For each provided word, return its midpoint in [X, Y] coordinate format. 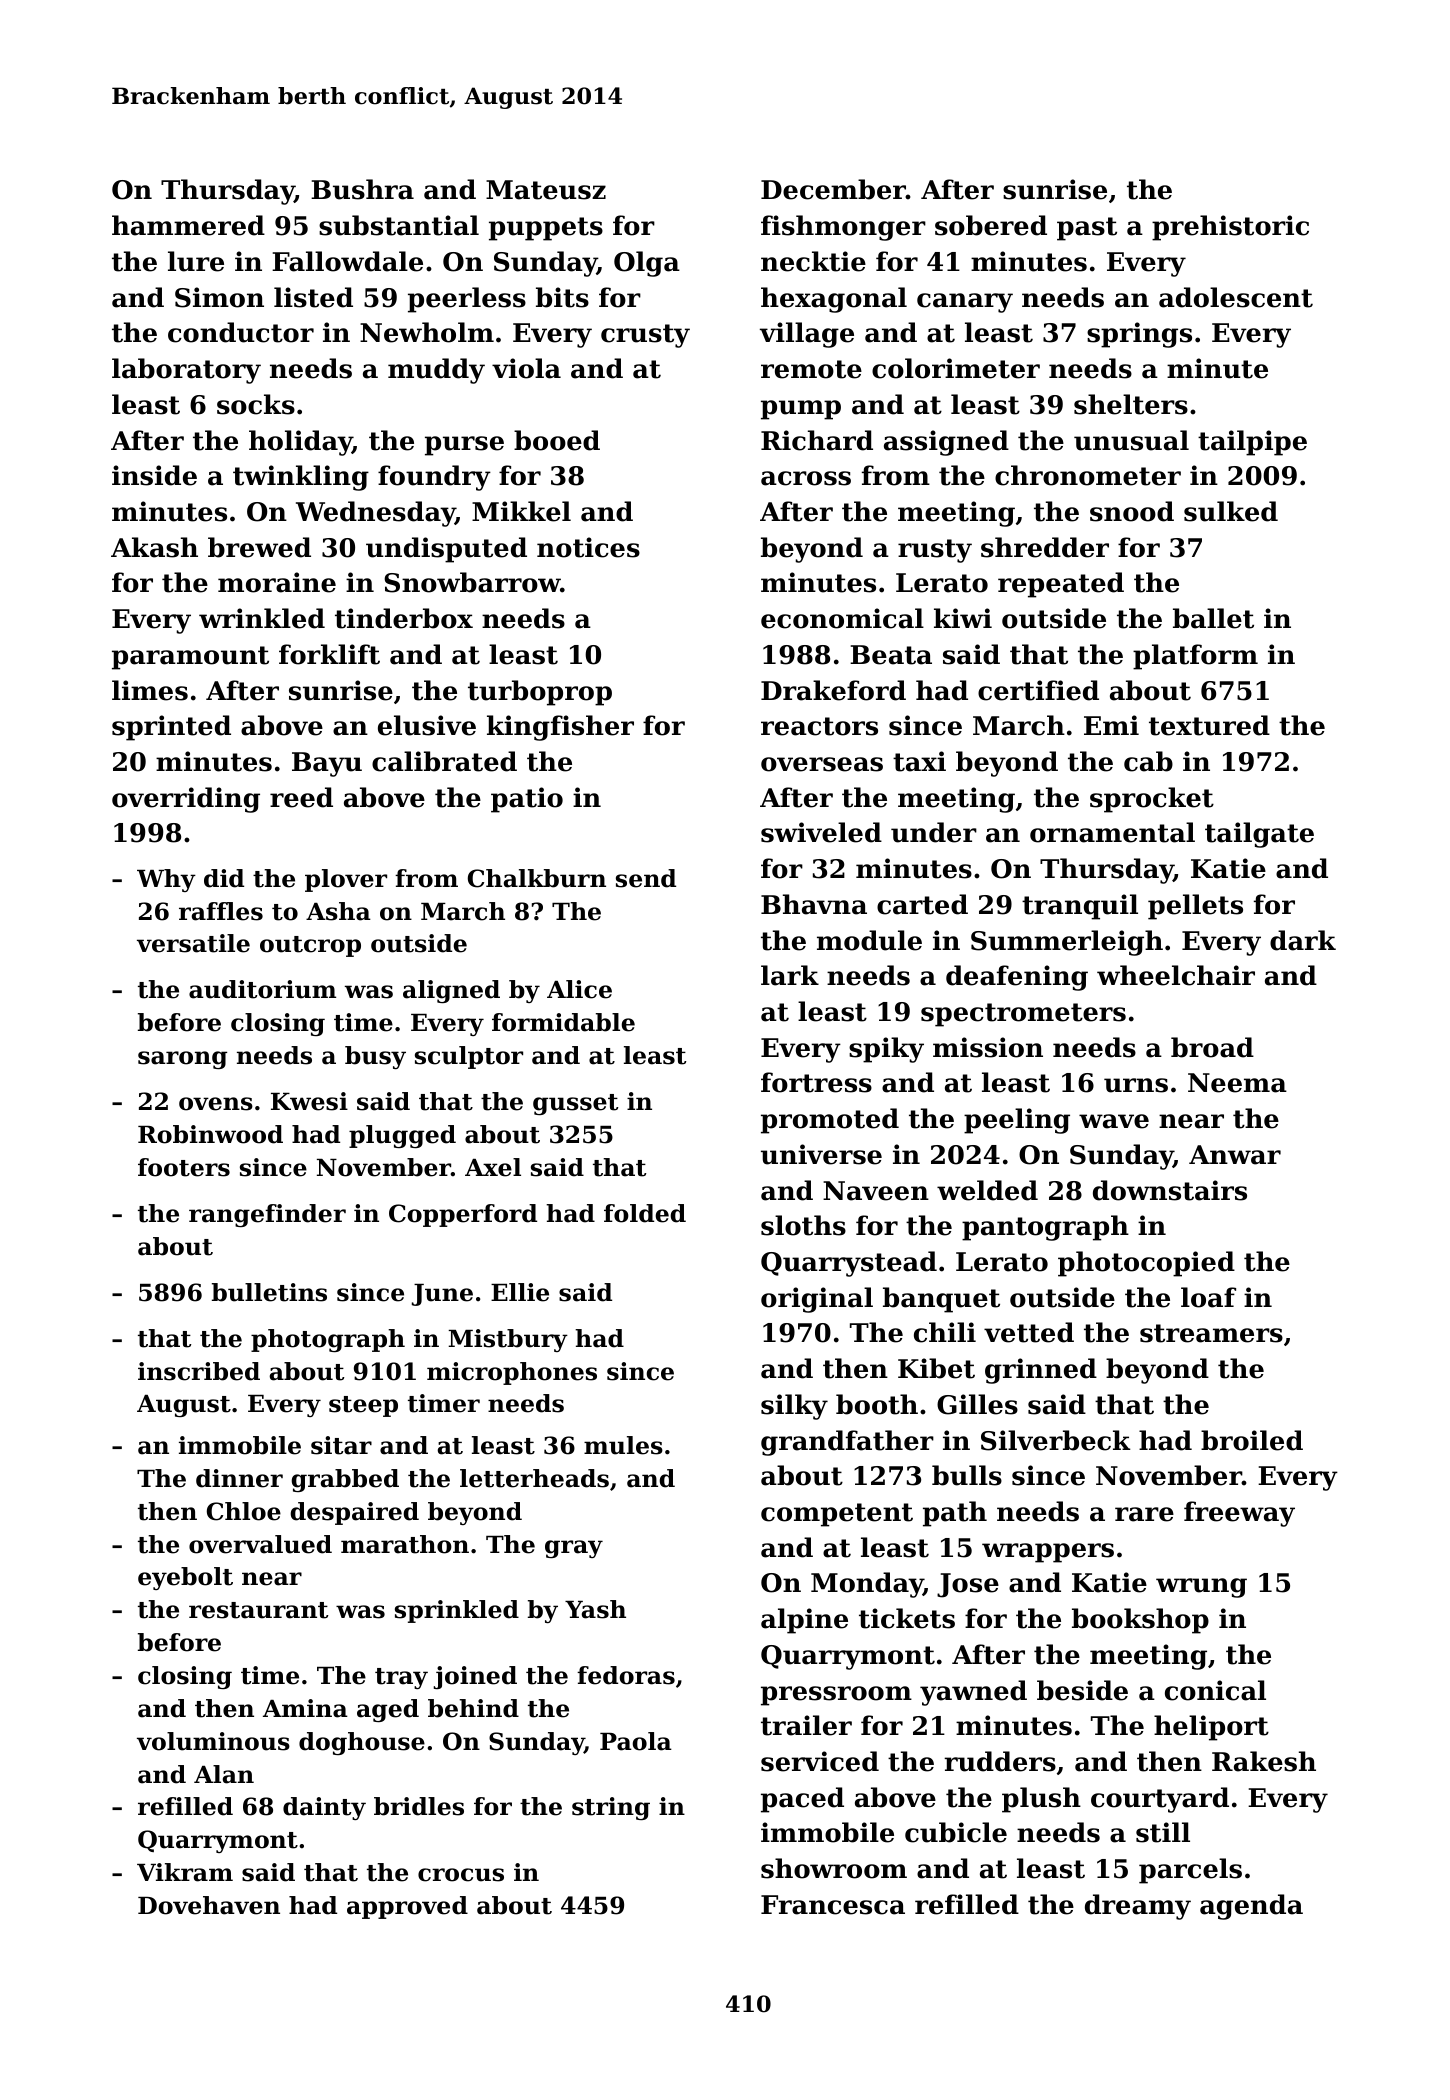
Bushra [362, 189]
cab [1148, 761]
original [817, 1300]
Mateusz [546, 190]
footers [184, 1167]
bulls [967, 1475]
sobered [991, 225]
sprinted [171, 728]
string [611, 1808]
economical [842, 618]
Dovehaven [209, 1905]
